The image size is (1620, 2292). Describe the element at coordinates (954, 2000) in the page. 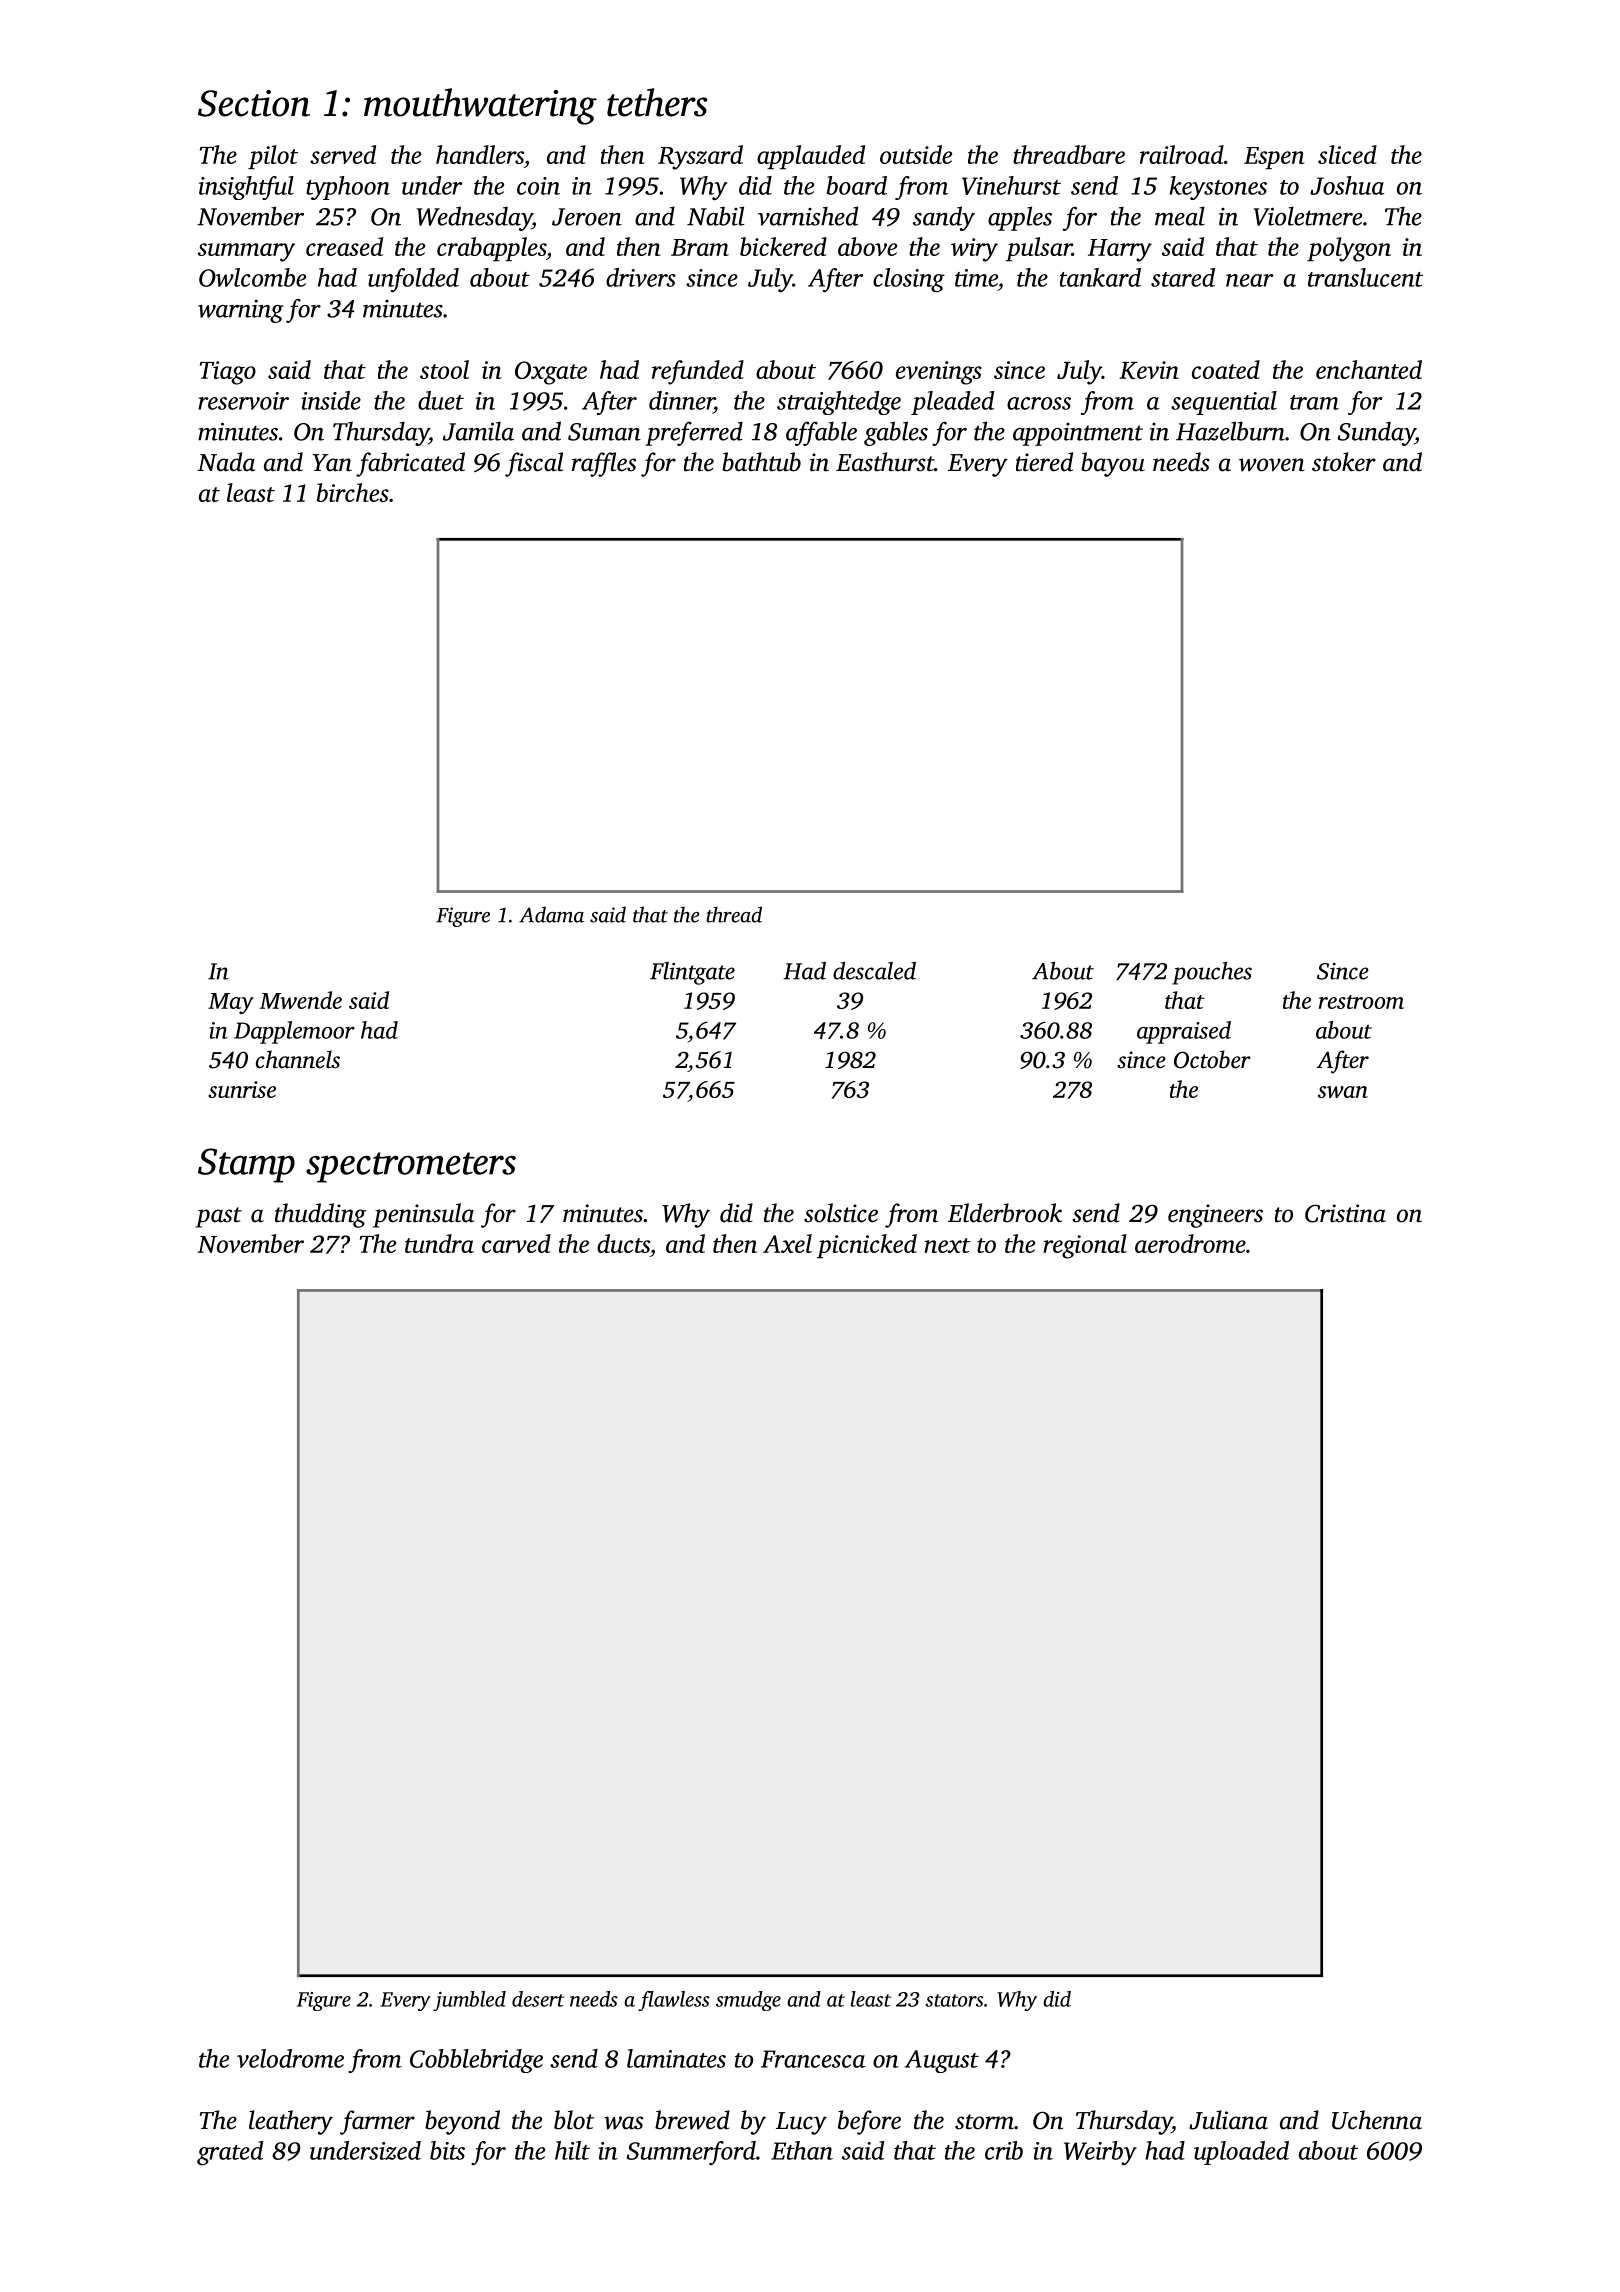

I see `stators` at that location.
